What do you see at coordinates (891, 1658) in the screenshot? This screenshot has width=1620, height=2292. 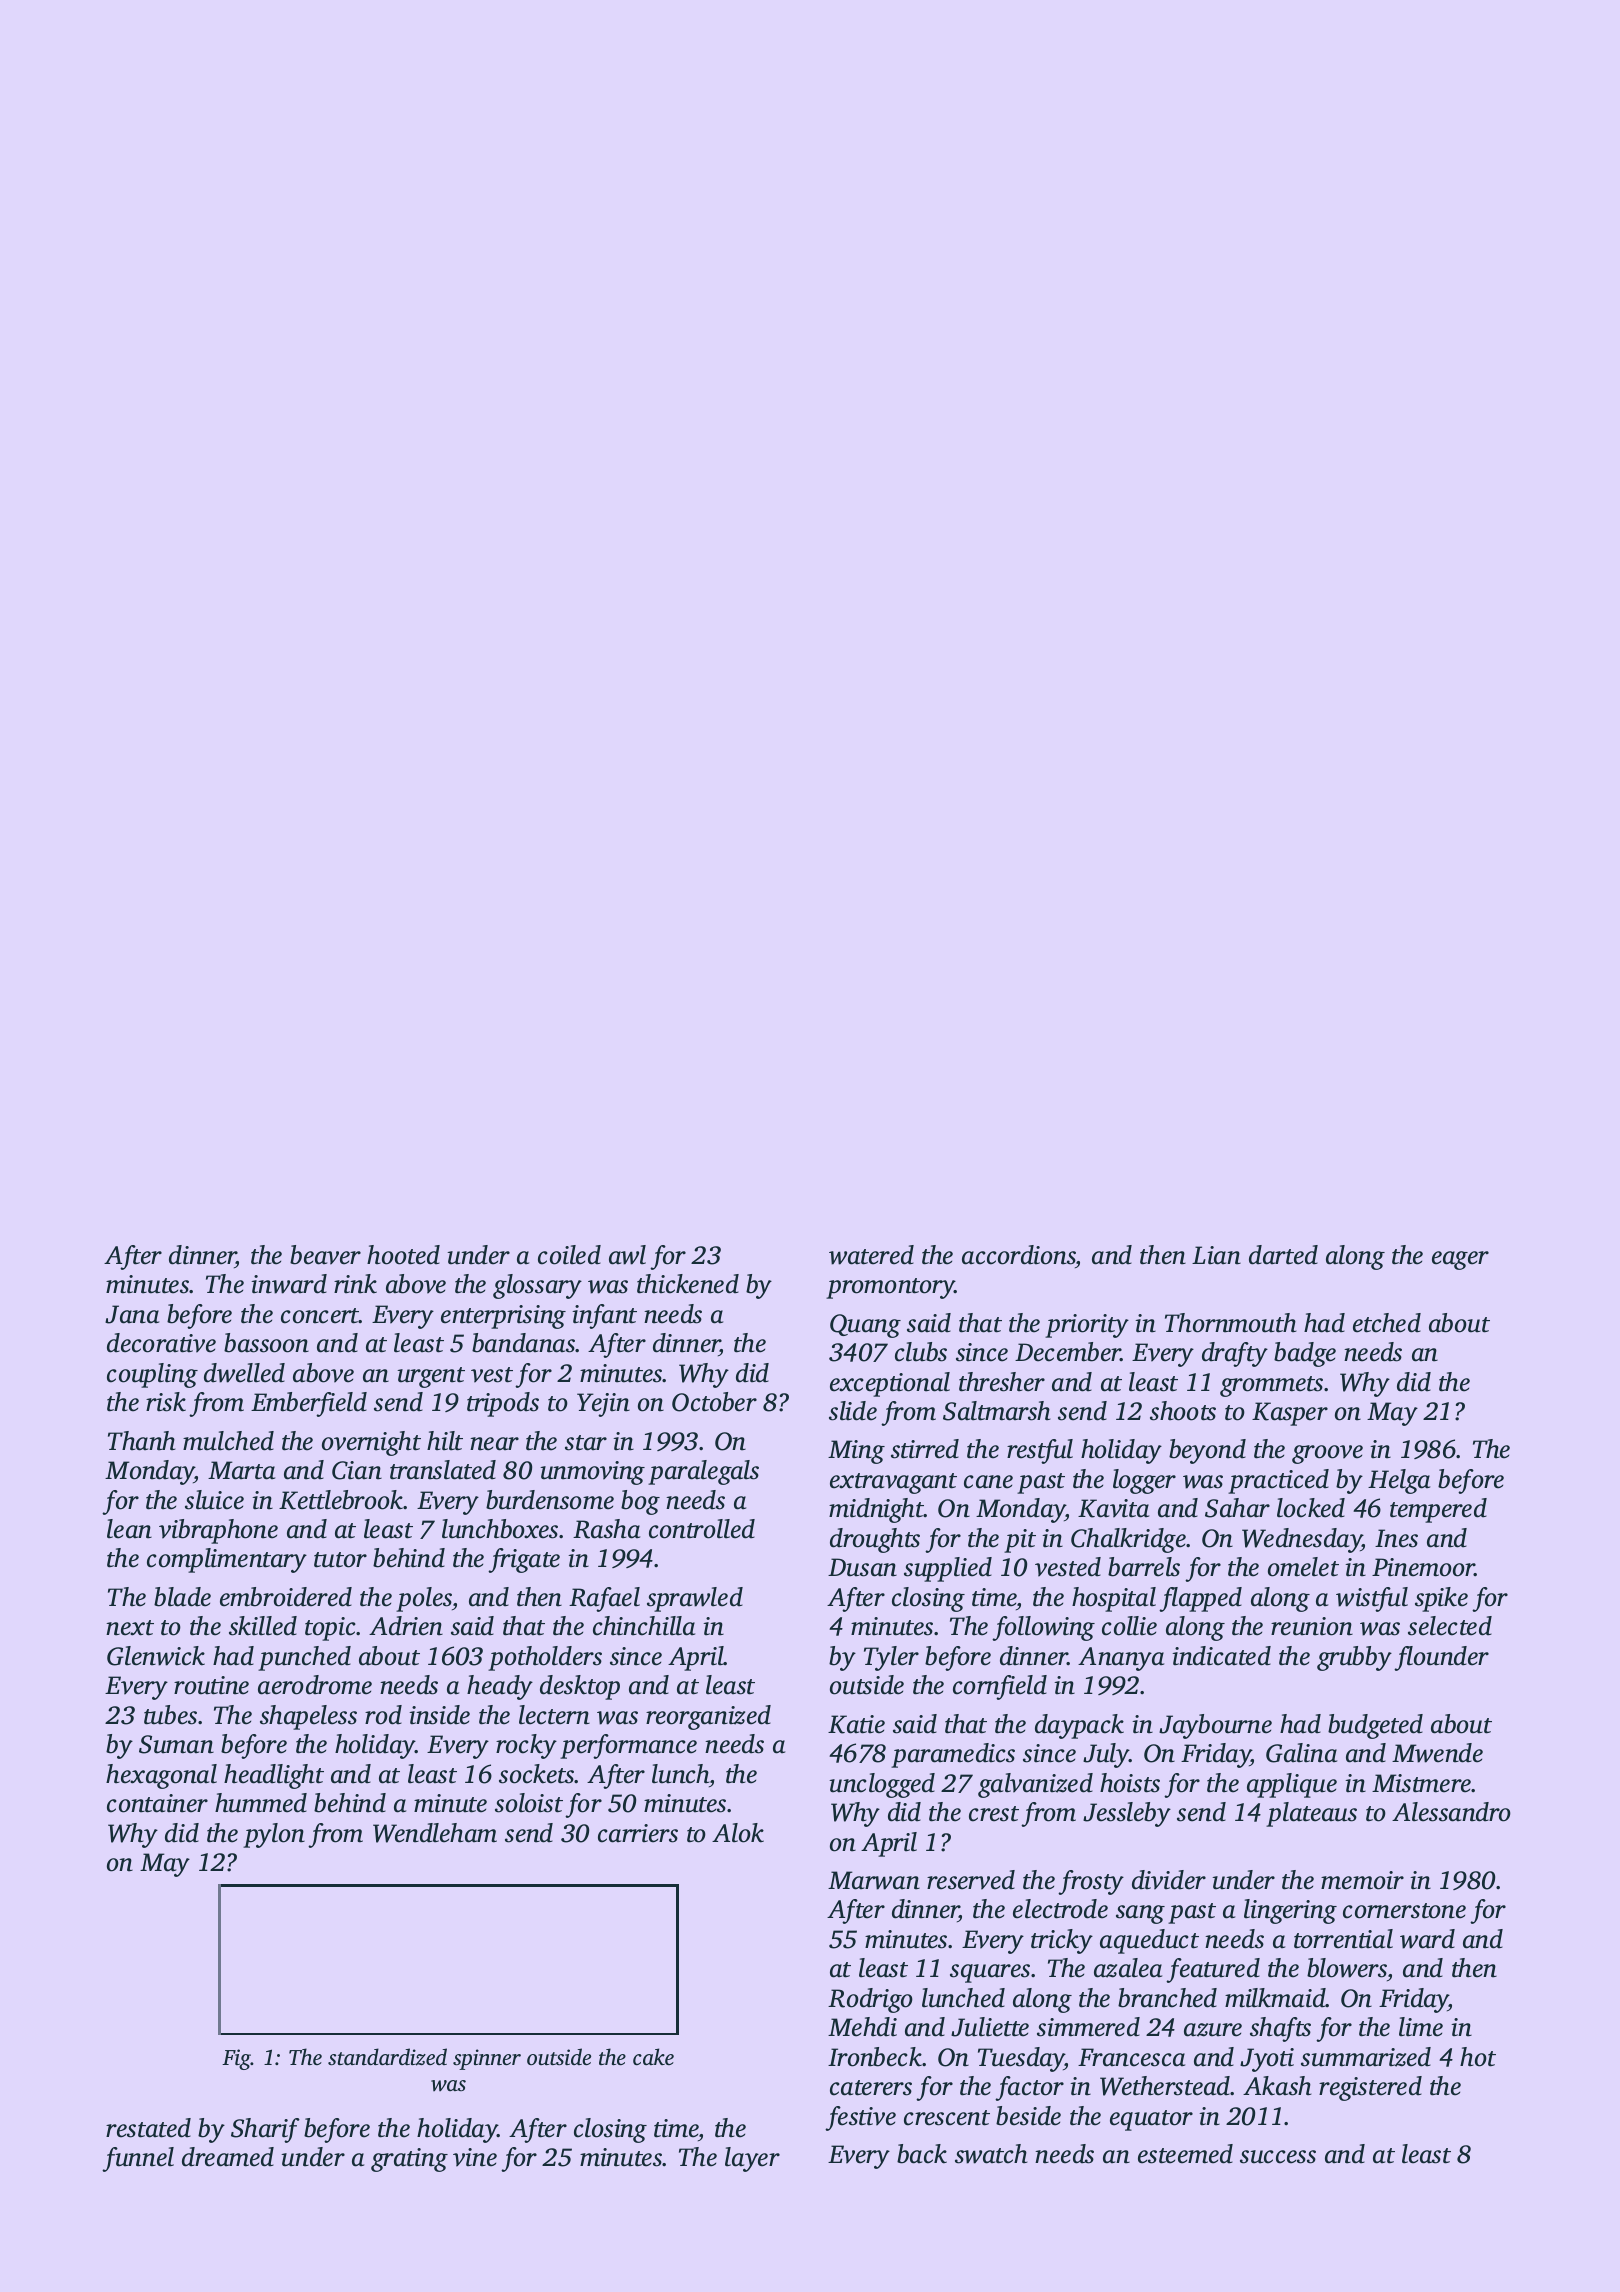 I see `Tyler` at bounding box center [891, 1658].
